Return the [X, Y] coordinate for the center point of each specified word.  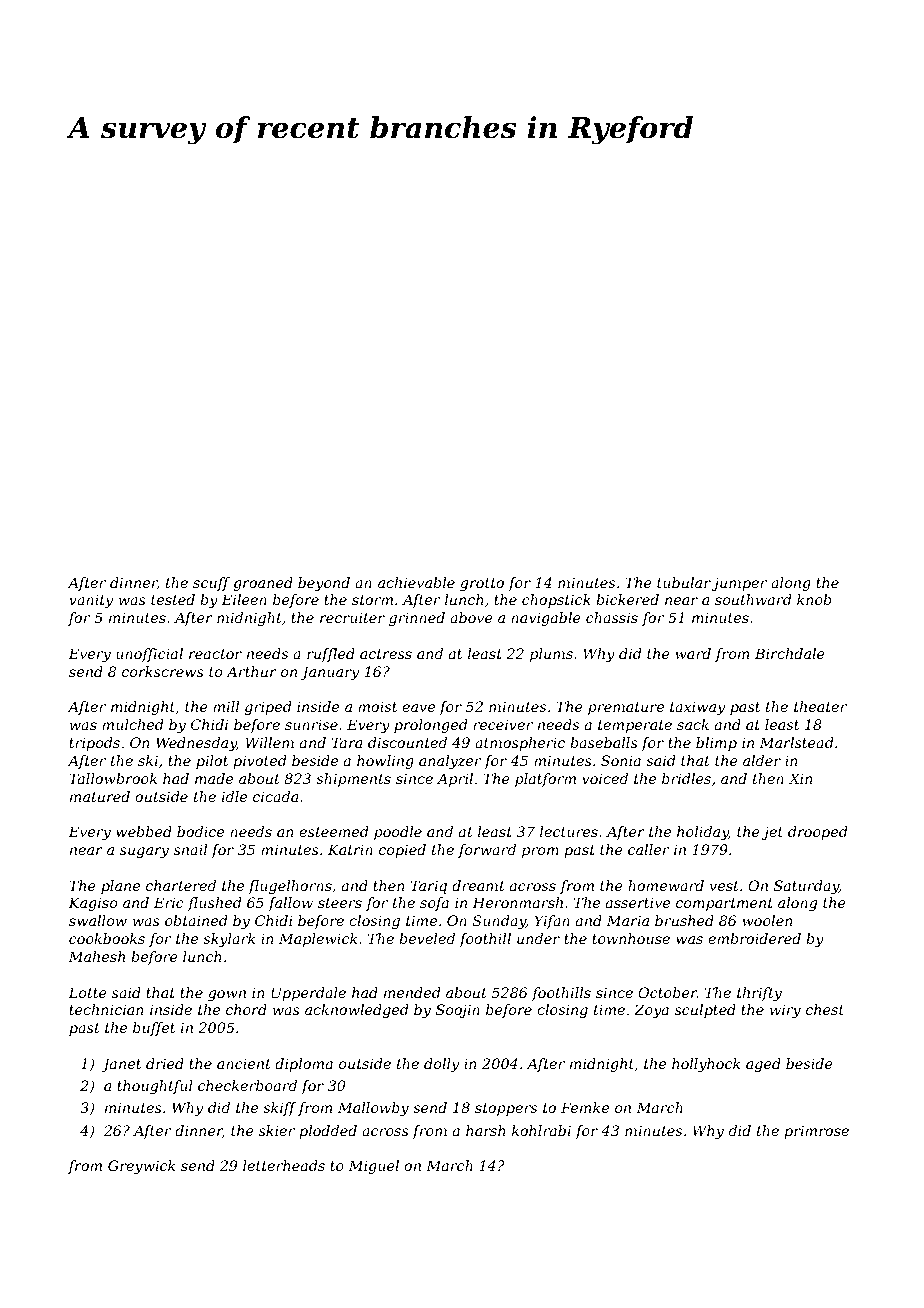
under [538, 938]
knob [814, 599]
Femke [585, 1107]
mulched [133, 724]
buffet [154, 1029]
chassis [612, 617]
